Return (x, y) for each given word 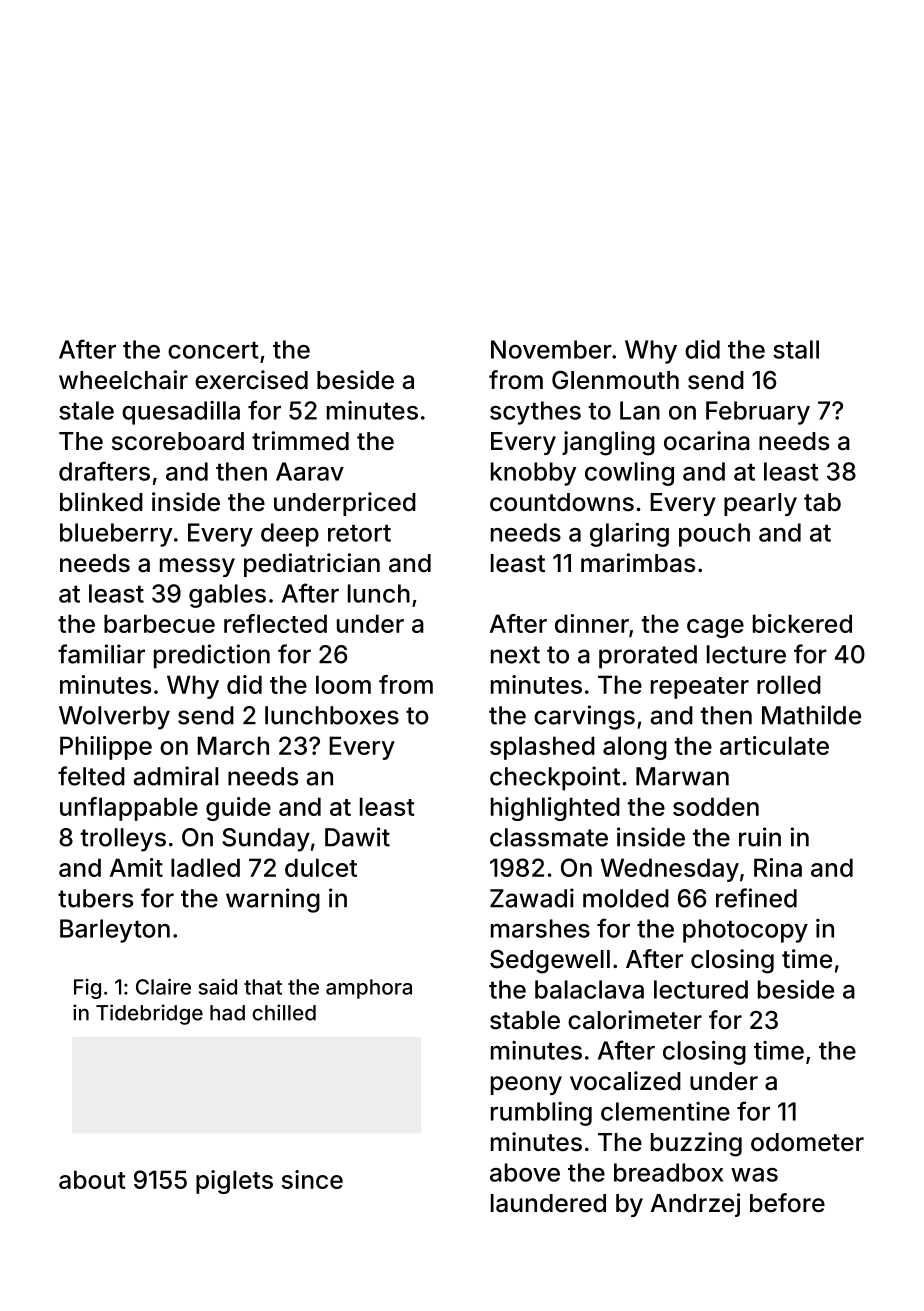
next (515, 655)
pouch (714, 535)
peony (526, 1085)
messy (197, 567)
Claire (163, 987)
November (551, 349)
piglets (234, 1182)
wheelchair (123, 380)
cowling (629, 474)
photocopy (745, 931)
